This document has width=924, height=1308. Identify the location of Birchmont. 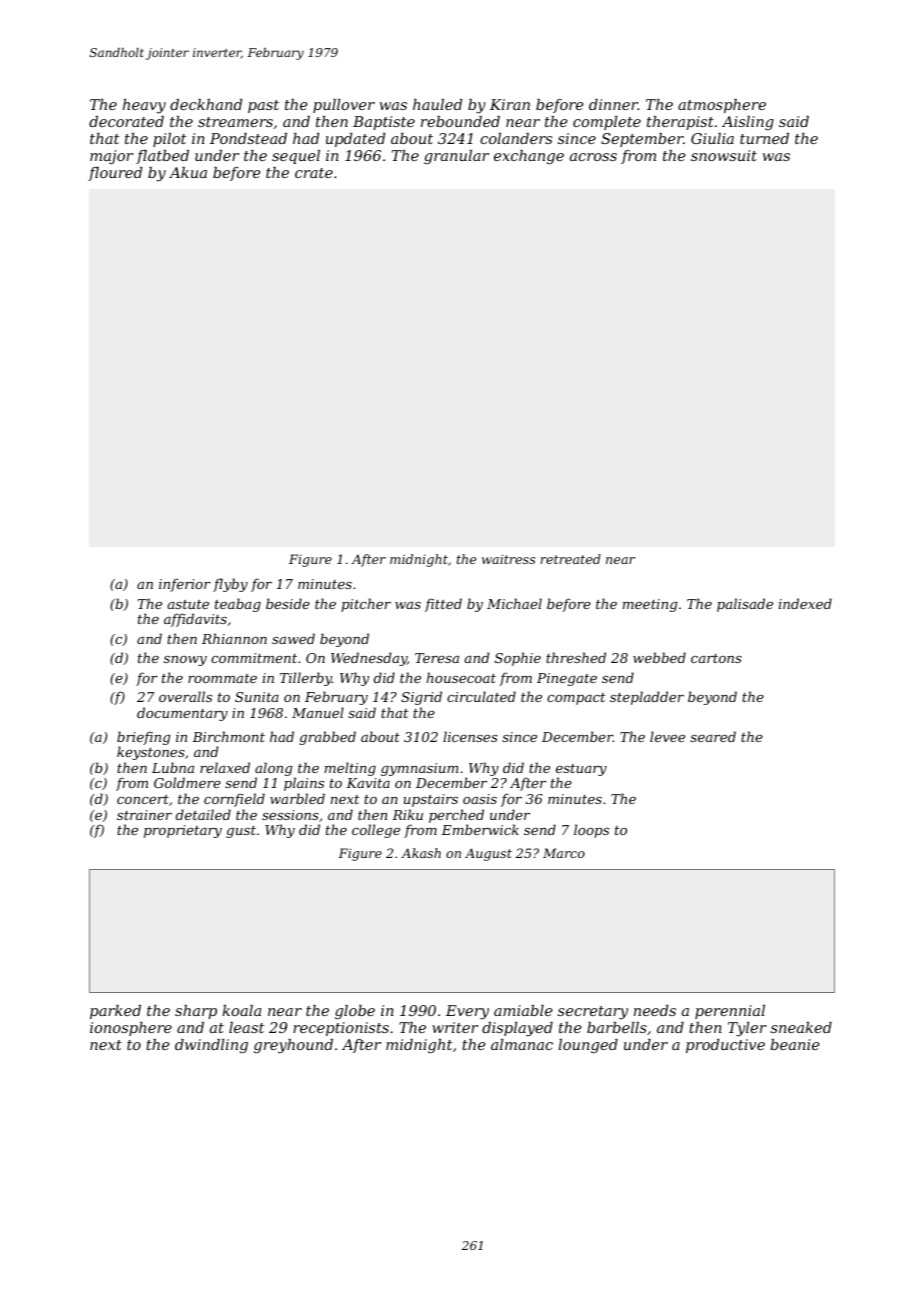
(228, 736).
